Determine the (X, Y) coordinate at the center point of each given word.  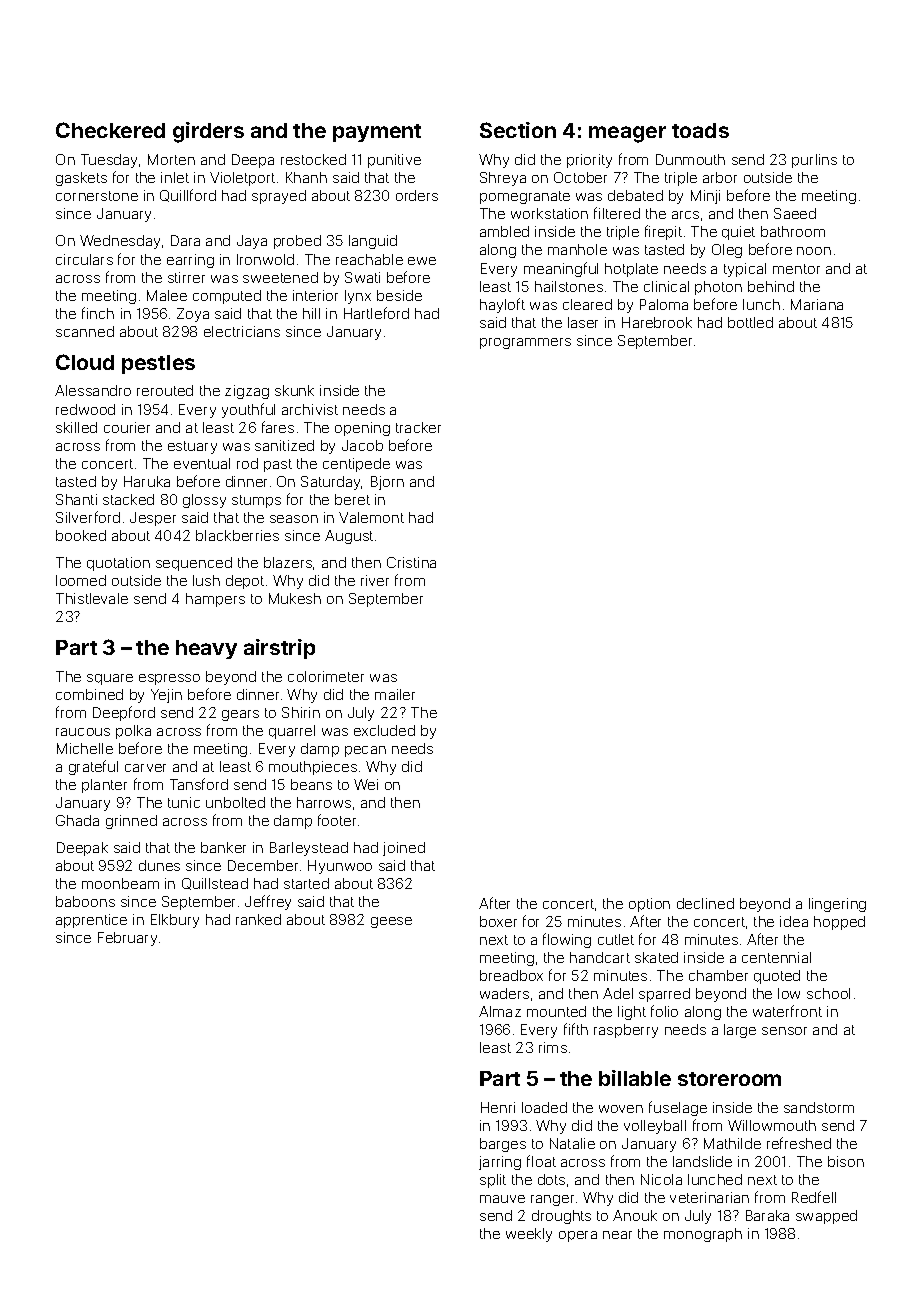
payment (377, 133)
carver (145, 768)
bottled (750, 322)
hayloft (502, 305)
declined (705, 903)
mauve (502, 1199)
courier (127, 427)
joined (404, 849)
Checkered (110, 130)
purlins (814, 161)
